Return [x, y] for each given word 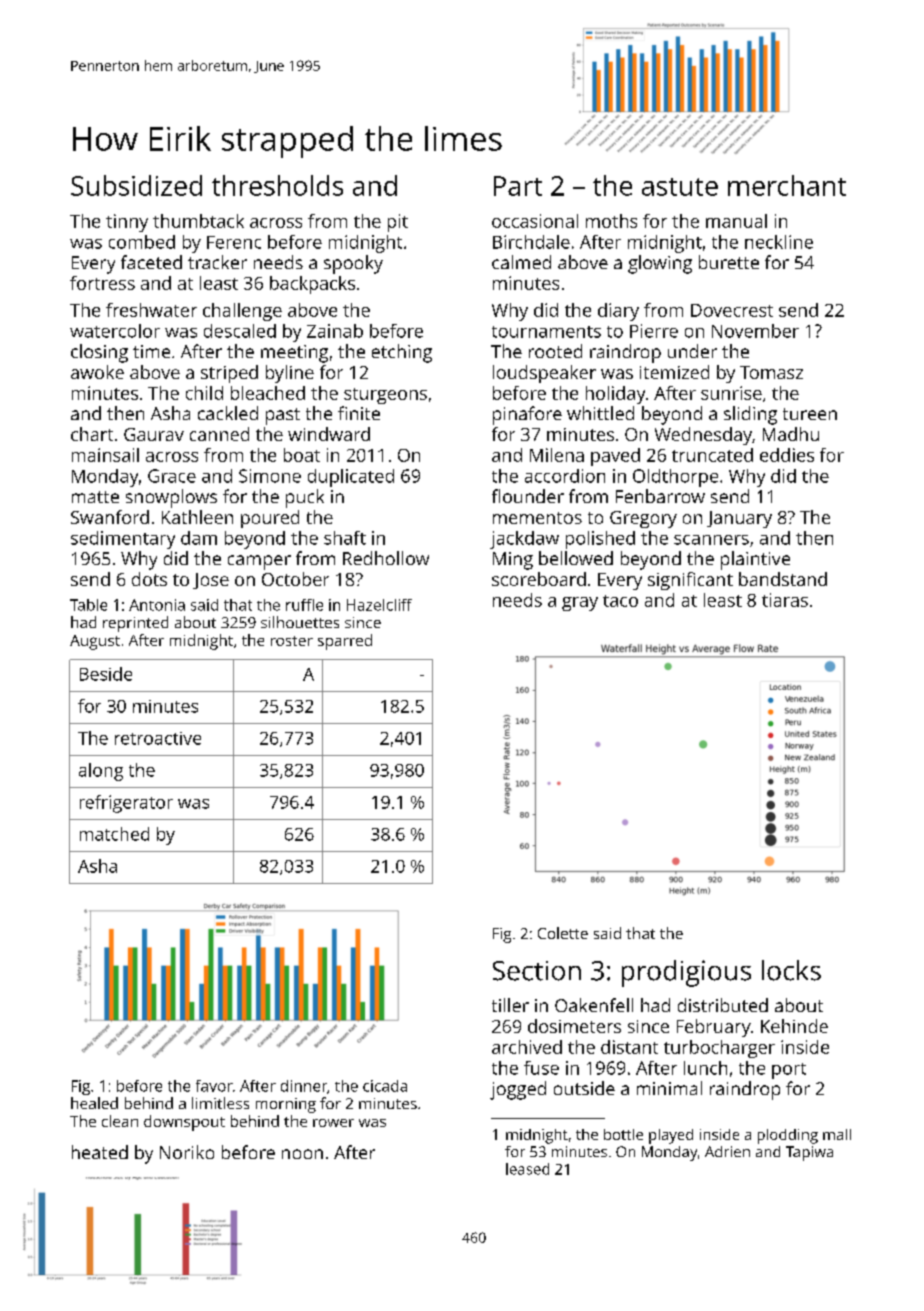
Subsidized [136, 185]
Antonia [157, 605]
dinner [304, 1086]
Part [518, 186]
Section [537, 971]
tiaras [785, 600]
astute [680, 187]
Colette [563, 933]
